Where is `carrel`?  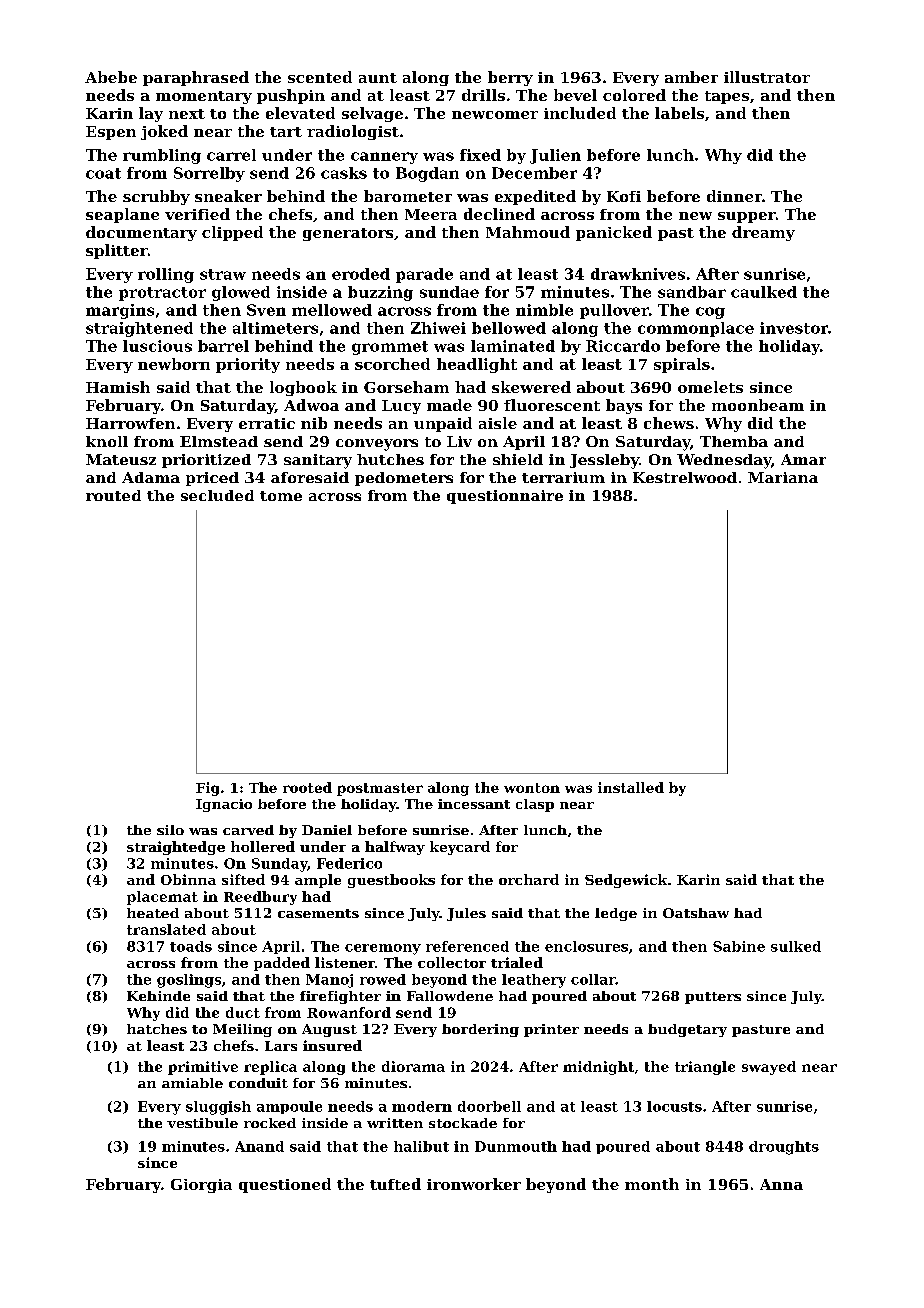
carrel is located at coordinates (231, 155).
